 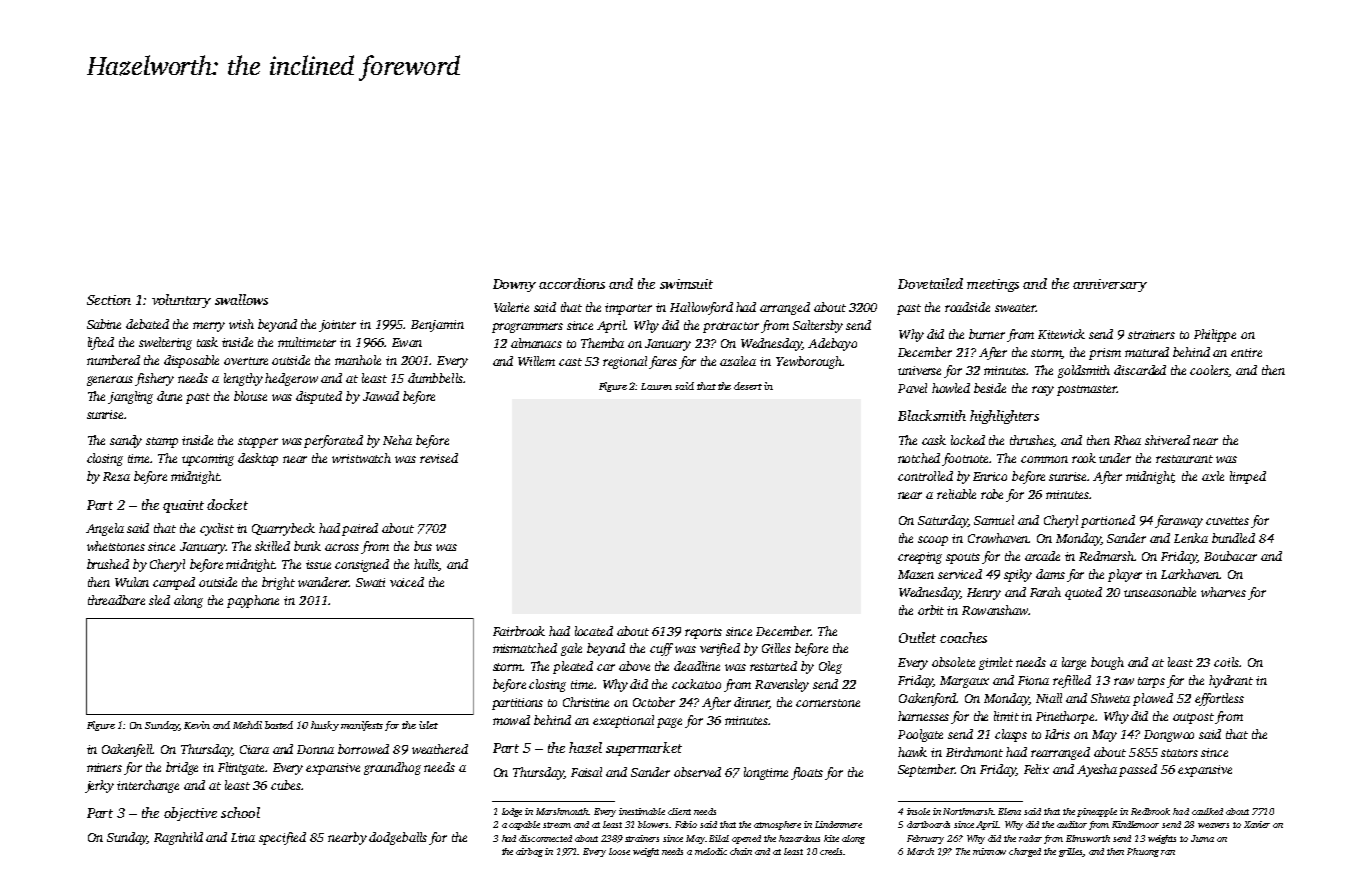 I want to click on blouse, so click(x=250, y=396).
